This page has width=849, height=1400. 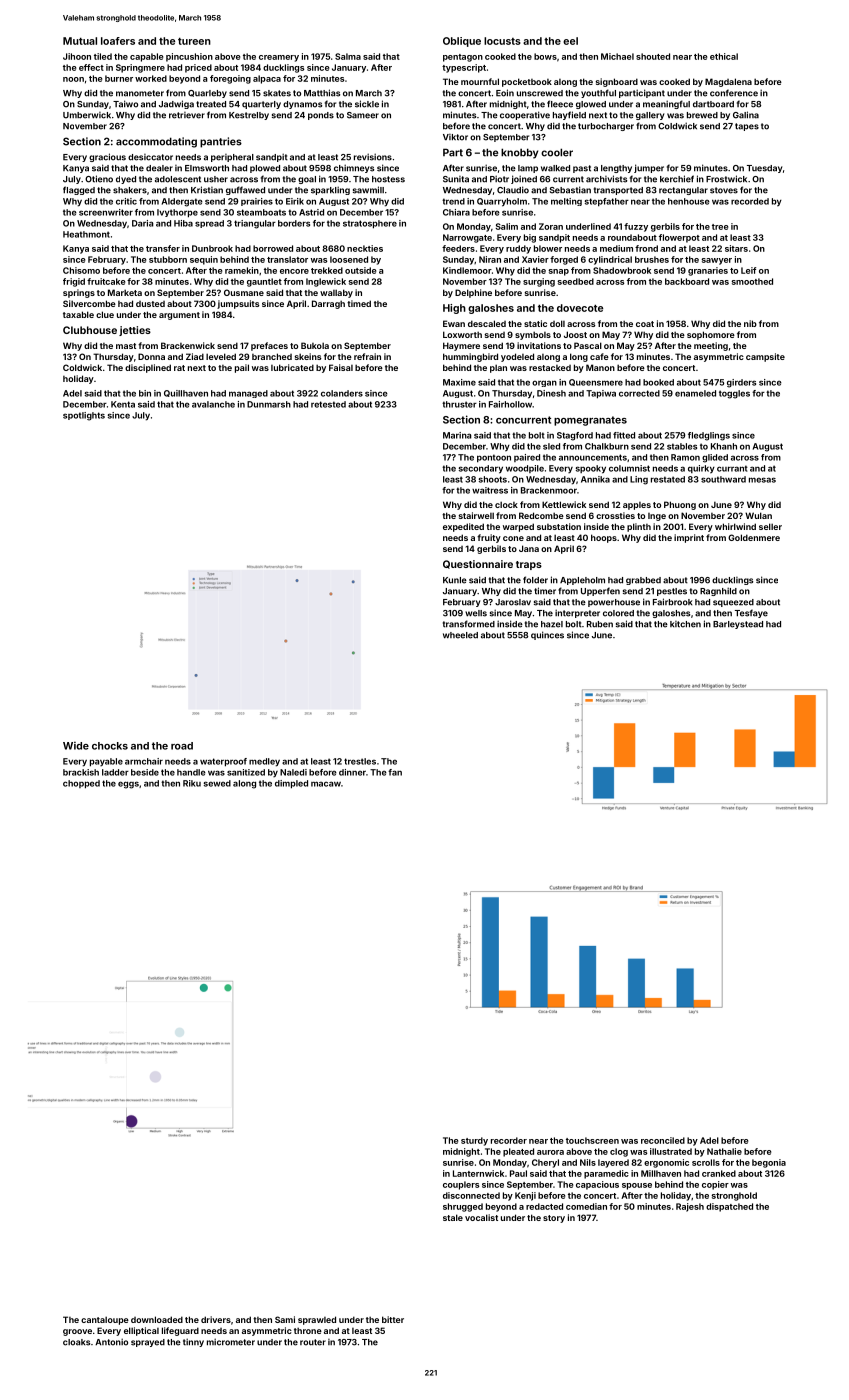 I want to click on stubborn, so click(x=168, y=259).
